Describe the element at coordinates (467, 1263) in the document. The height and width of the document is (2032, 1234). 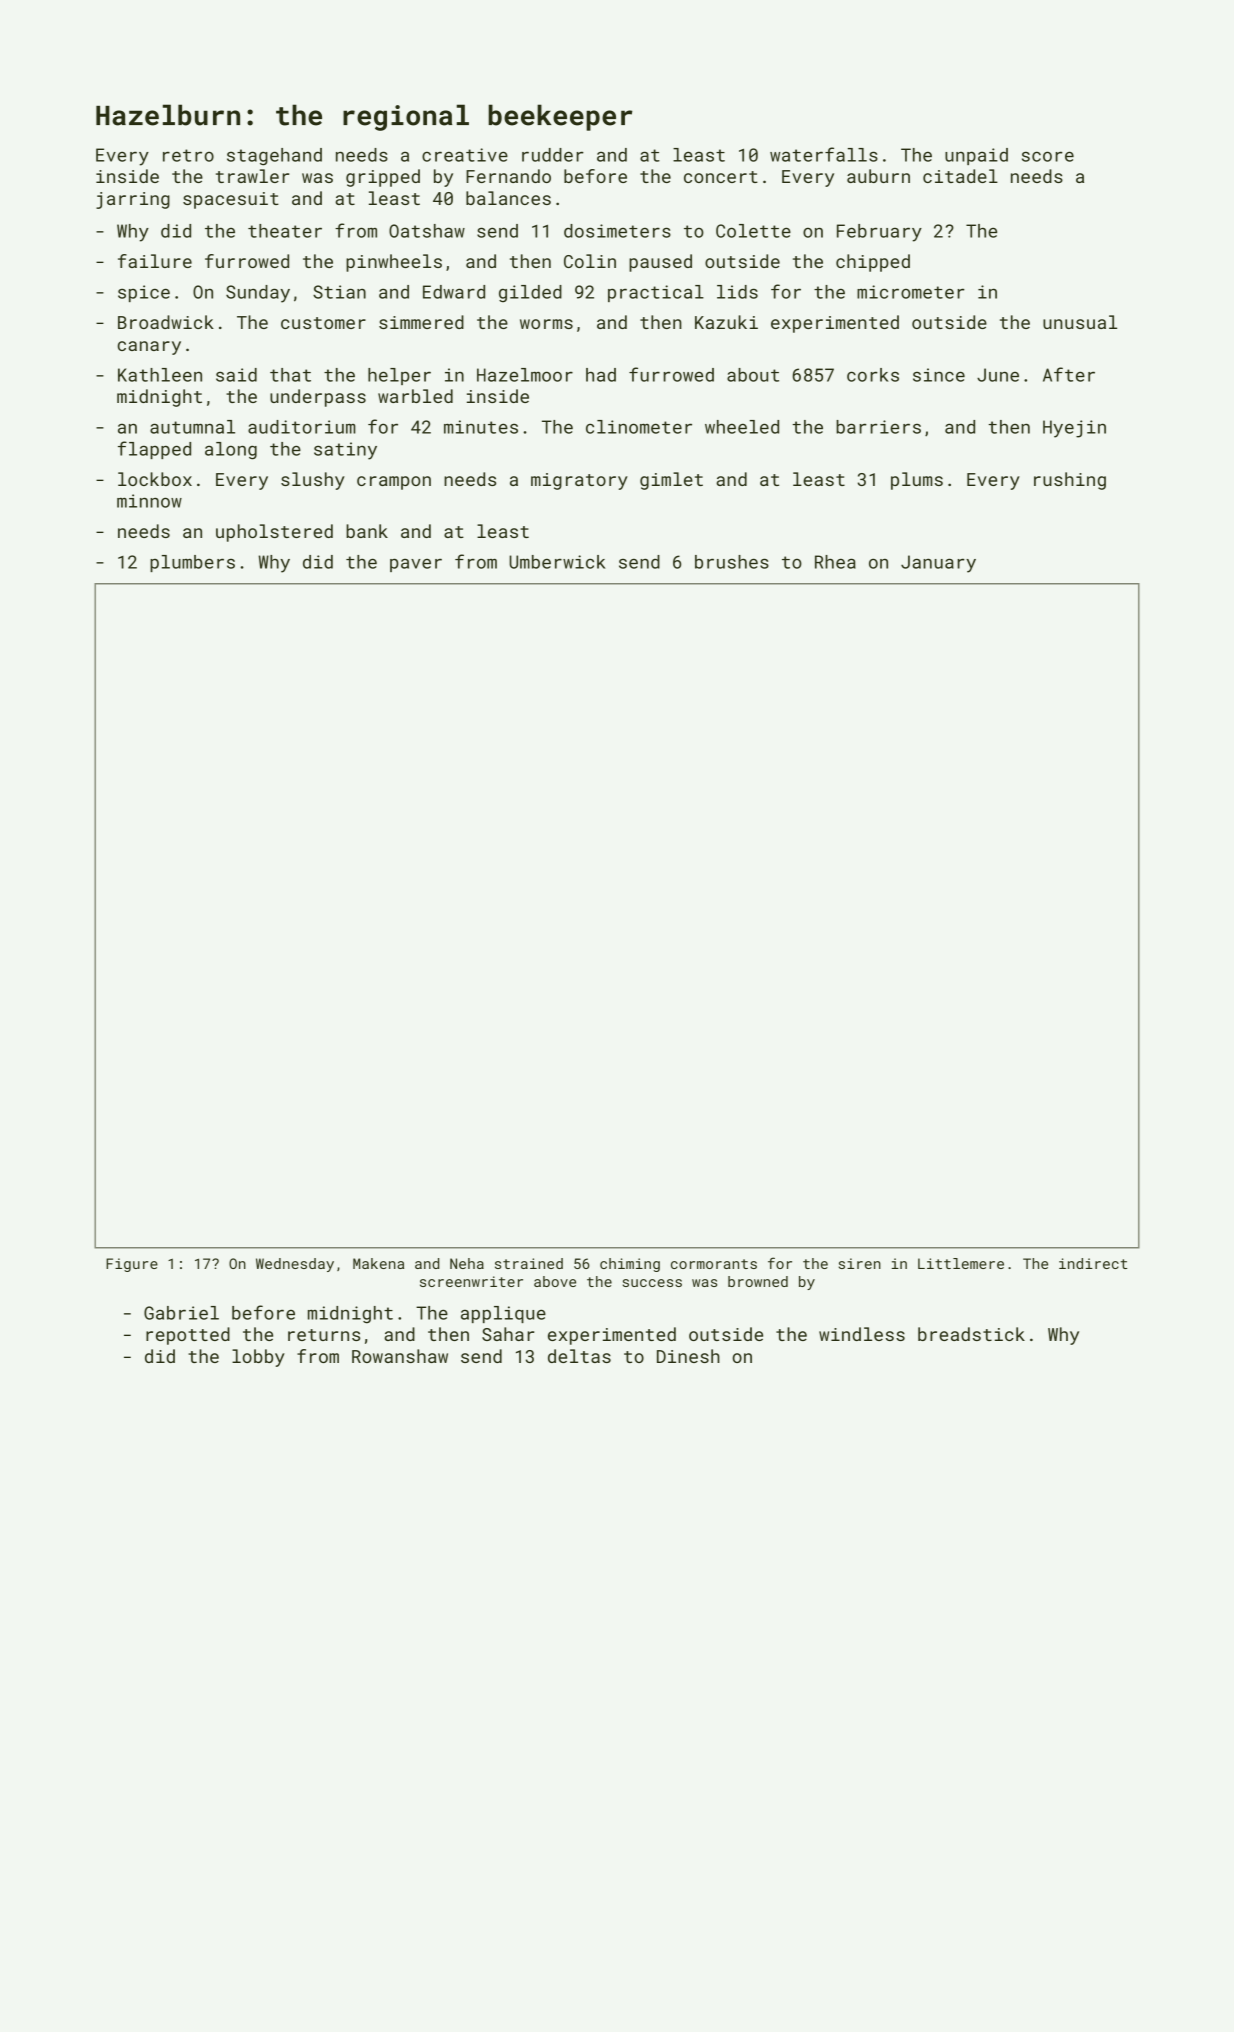
I see `Neha` at that location.
